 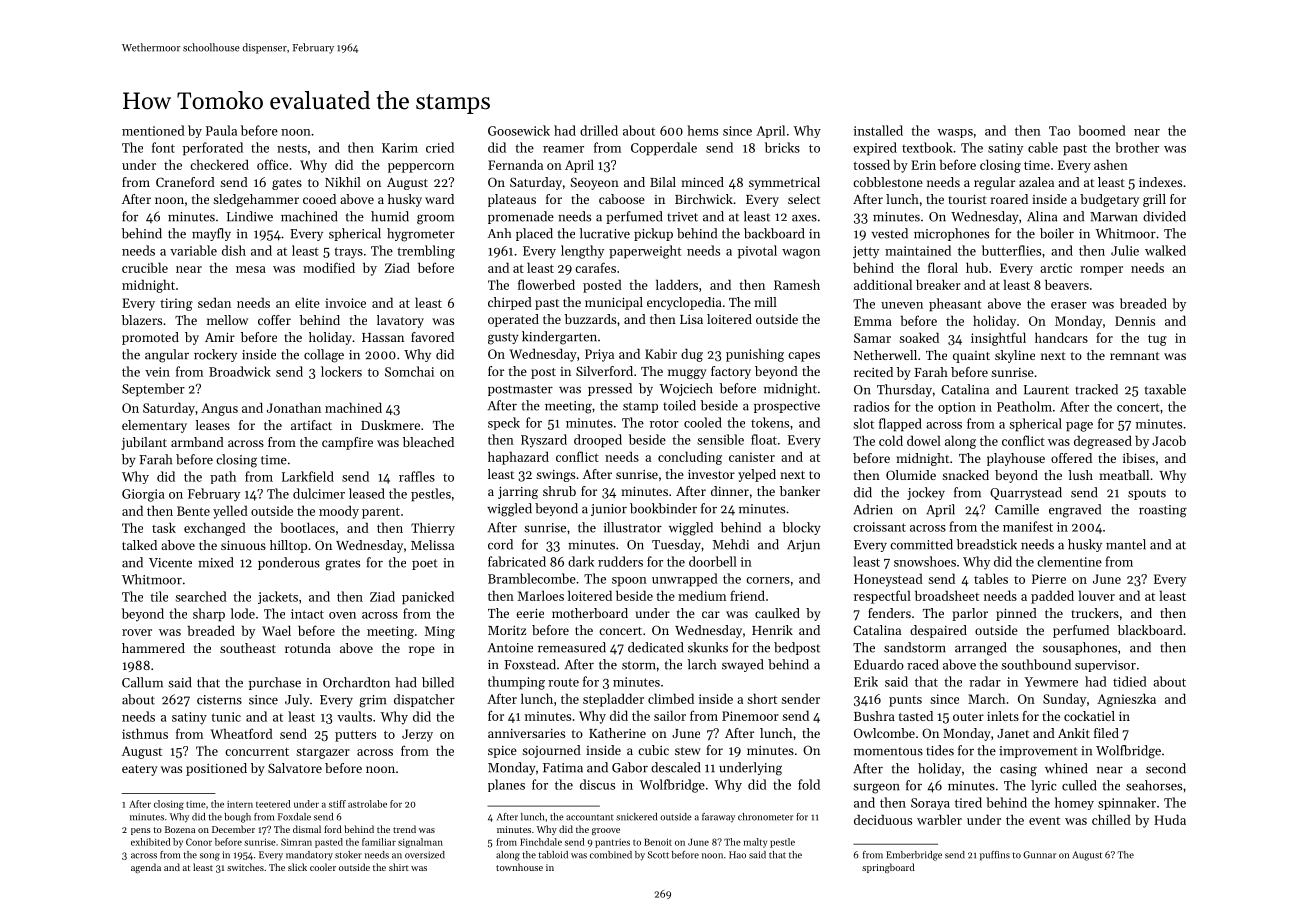 What do you see at coordinates (530, 613) in the document?
I see `eerie` at bounding box center [530, 613].
